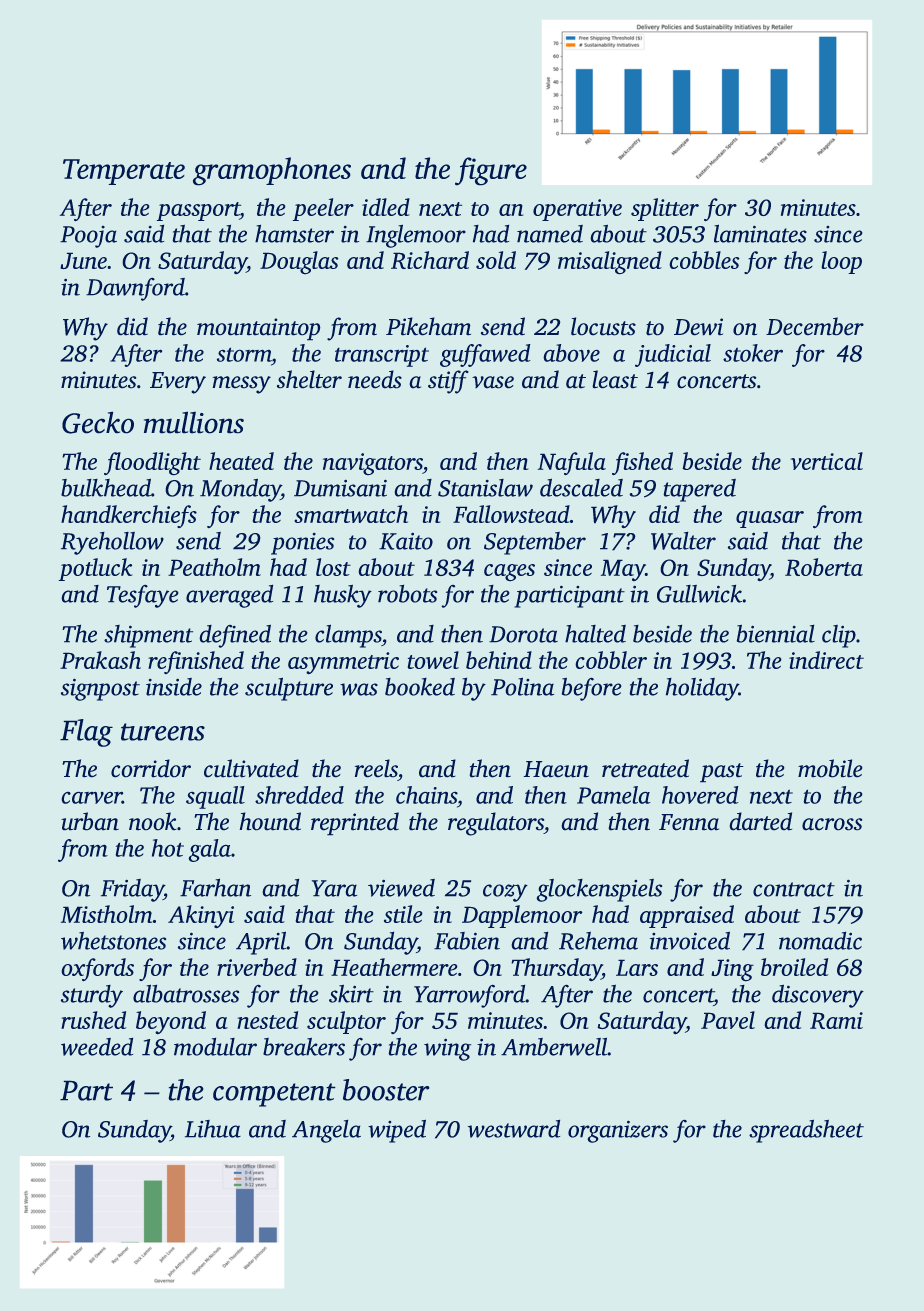 The height and width of the image is (1311, 924). Describe the element at coordinates (699, 490) in the image. I see `tapered` at that location.
